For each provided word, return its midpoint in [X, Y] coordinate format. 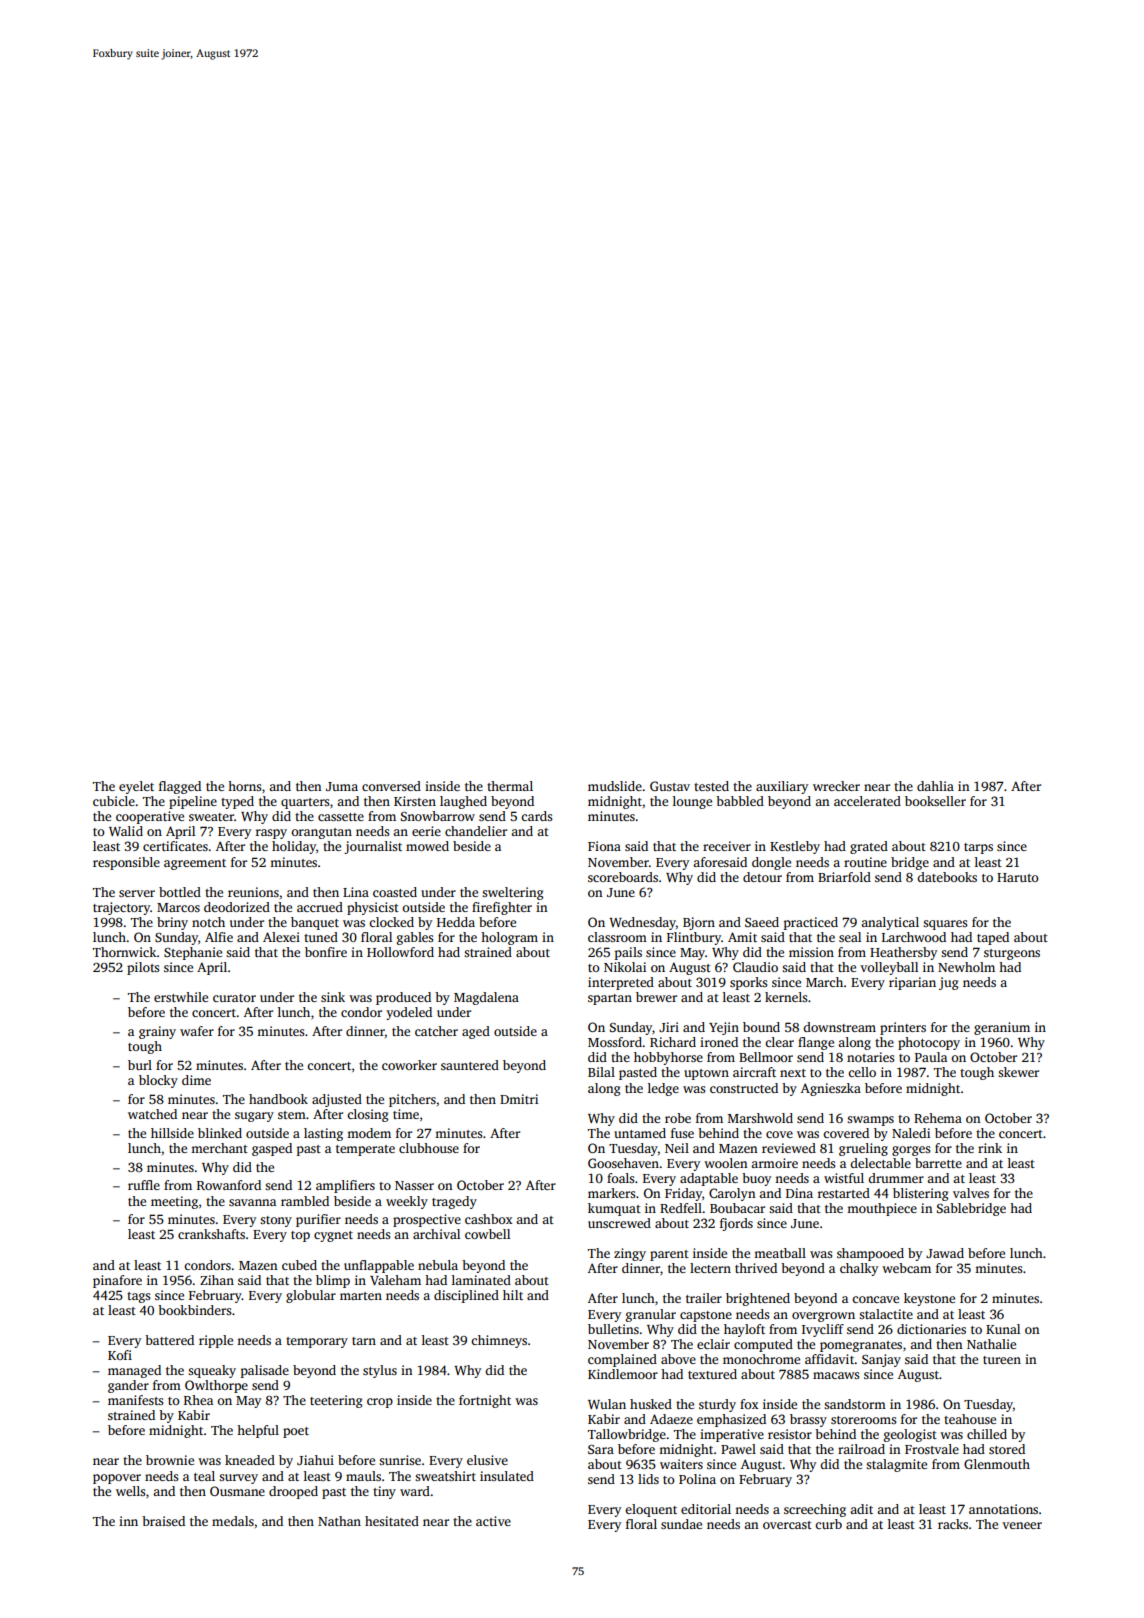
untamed [640, 1133]
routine [865, 862]
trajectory [121, 908]
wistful [844, 1178]
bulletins [613, 1329]
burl [140, 1065]
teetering [336, 1401]
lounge [692, 802]
